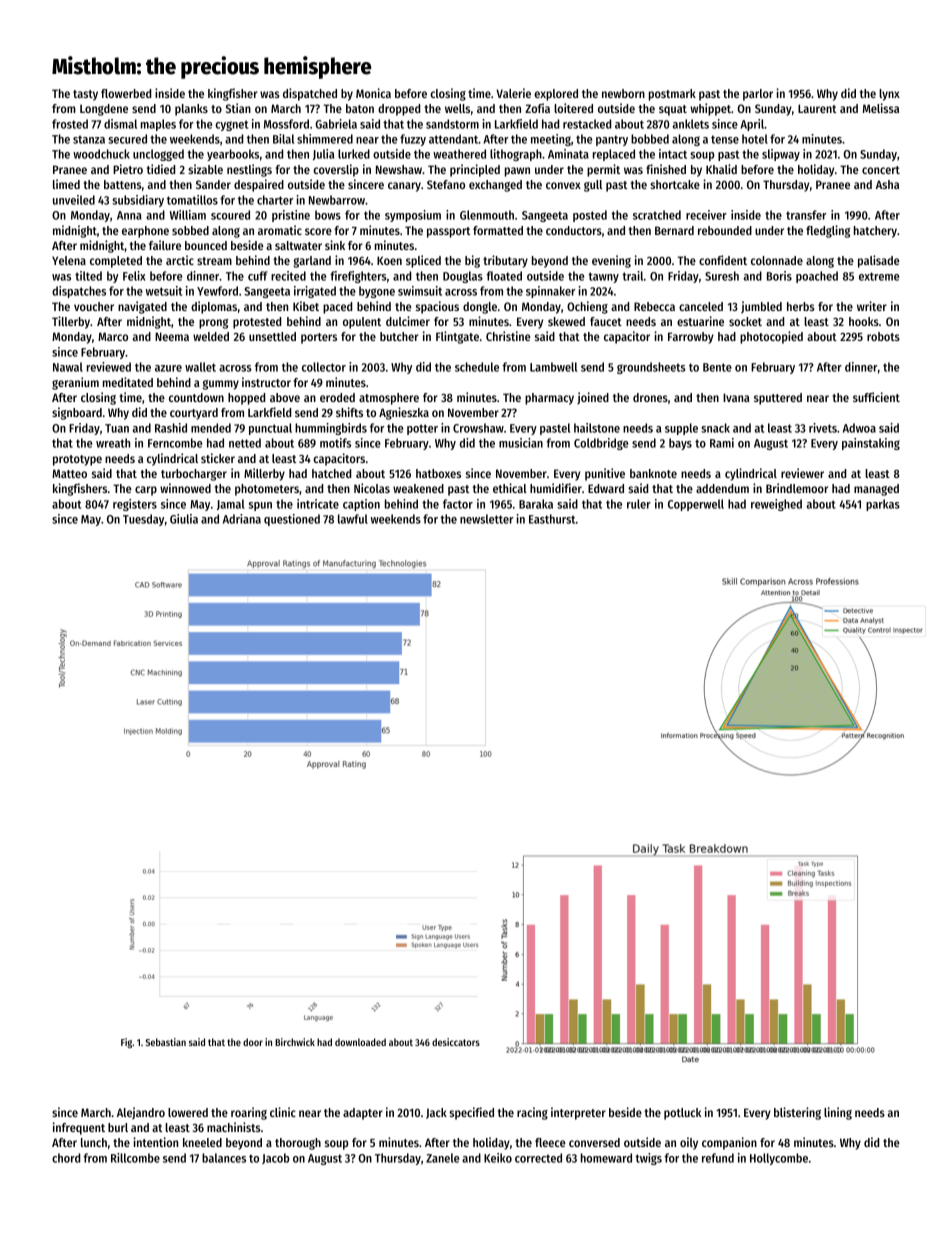  I want to click on loitered, so click(573, 108).
